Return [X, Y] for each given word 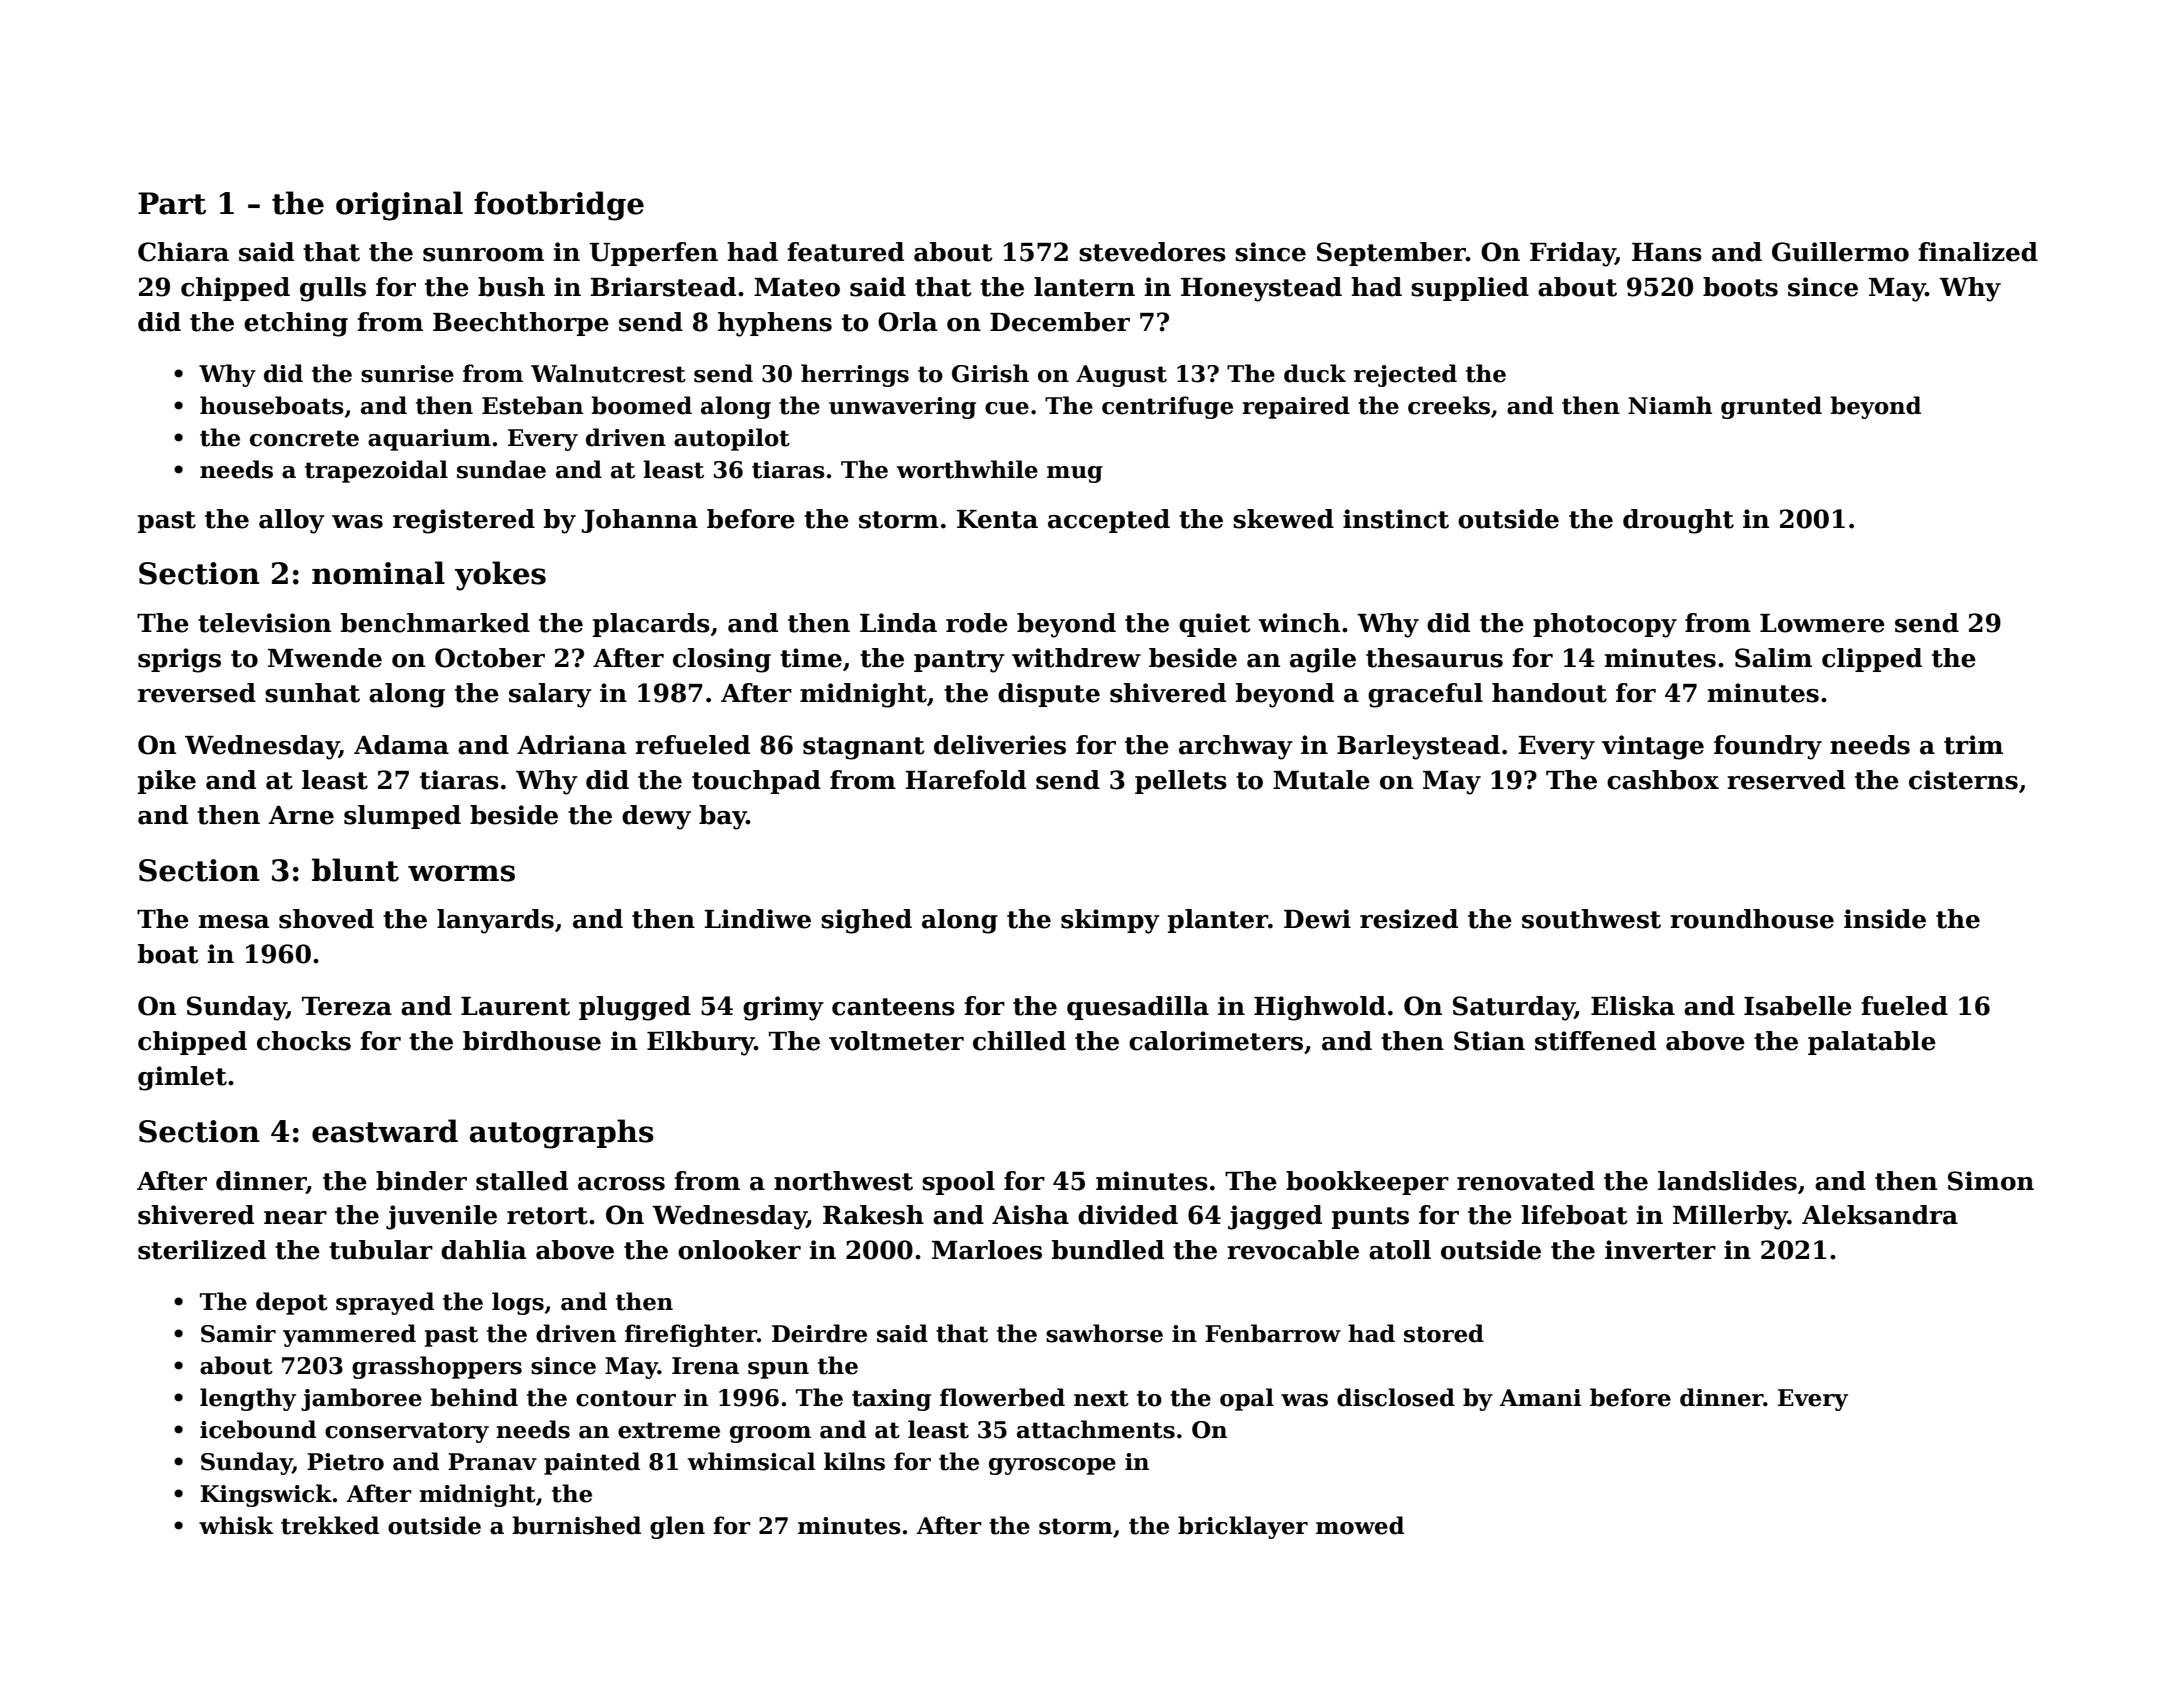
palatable [1872, 1043]
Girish [990, 373]
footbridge [559, 206]
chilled [1019, 1041]
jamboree [361, 1399]
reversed [197, 693]
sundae [501, 469]
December [1060, 322]
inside [1885, 919]
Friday [1573, 254]
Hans [1667, 252]
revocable [1293, 1250]
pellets [1181, 782]
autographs [562, 1134]
